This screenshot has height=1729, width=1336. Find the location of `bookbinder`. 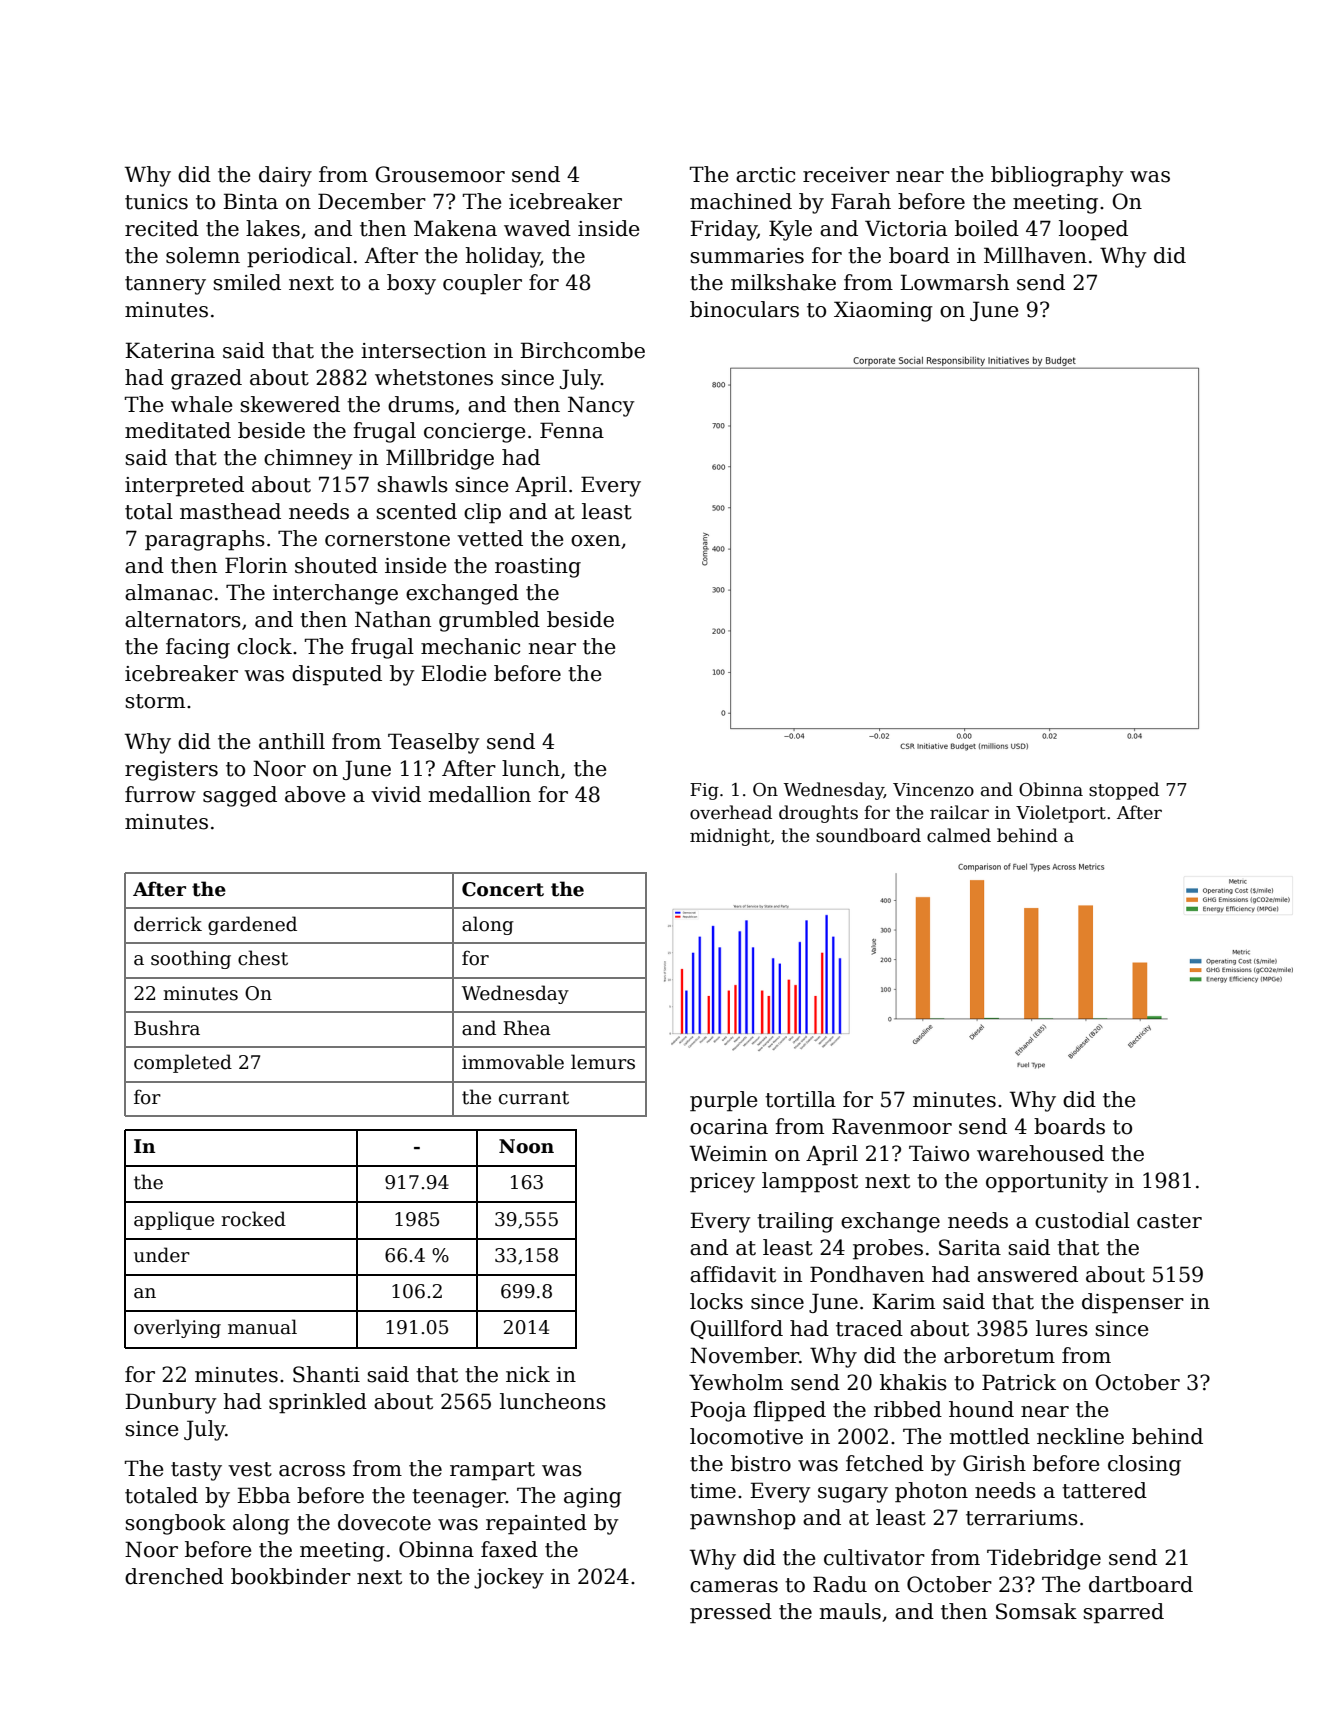

bookbinder is located at coordinates (291, 1576).
